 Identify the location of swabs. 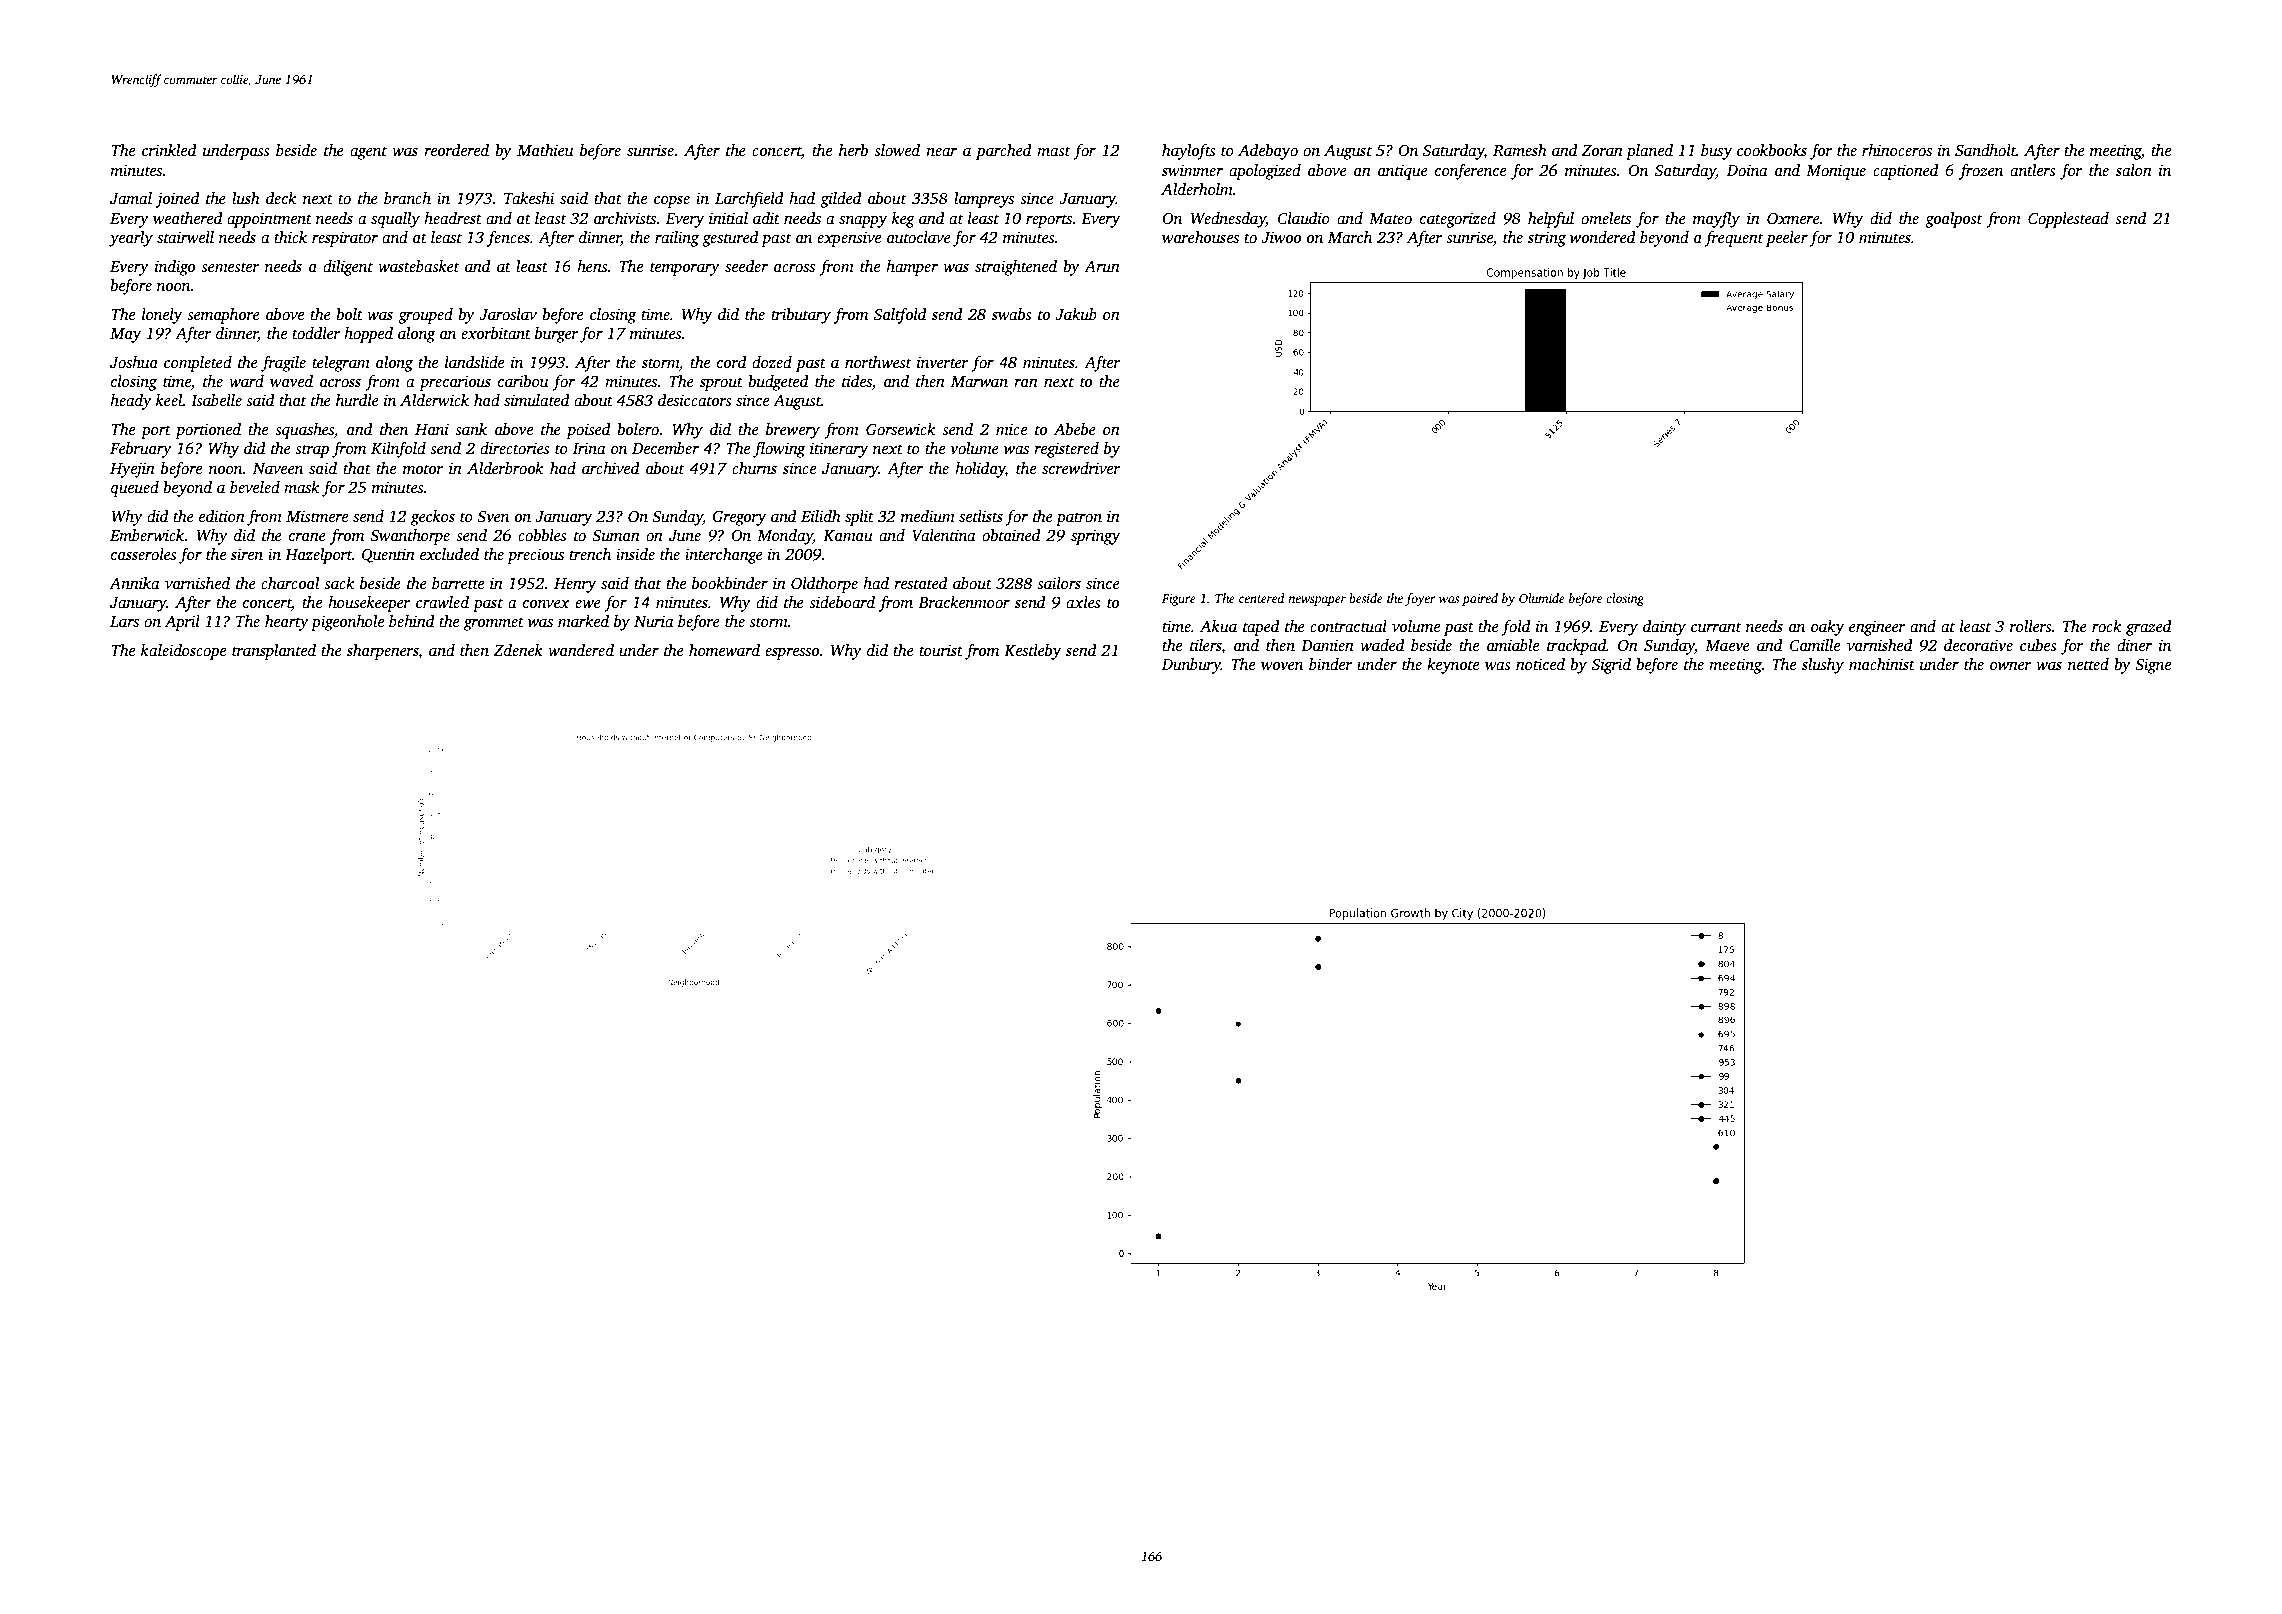
(1012, 314).
